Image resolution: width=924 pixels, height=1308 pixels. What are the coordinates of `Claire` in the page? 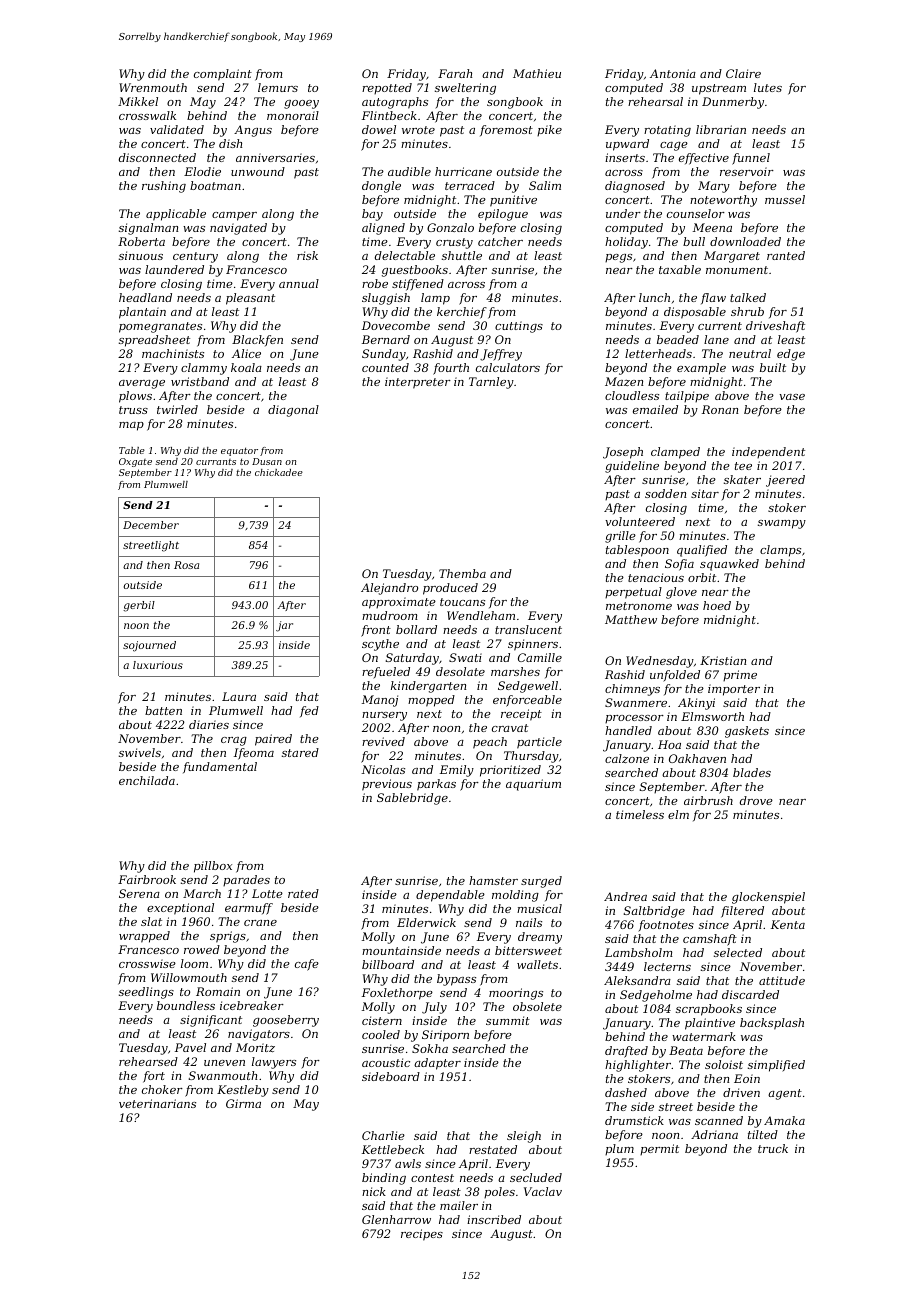 It's located at (743, 73).
